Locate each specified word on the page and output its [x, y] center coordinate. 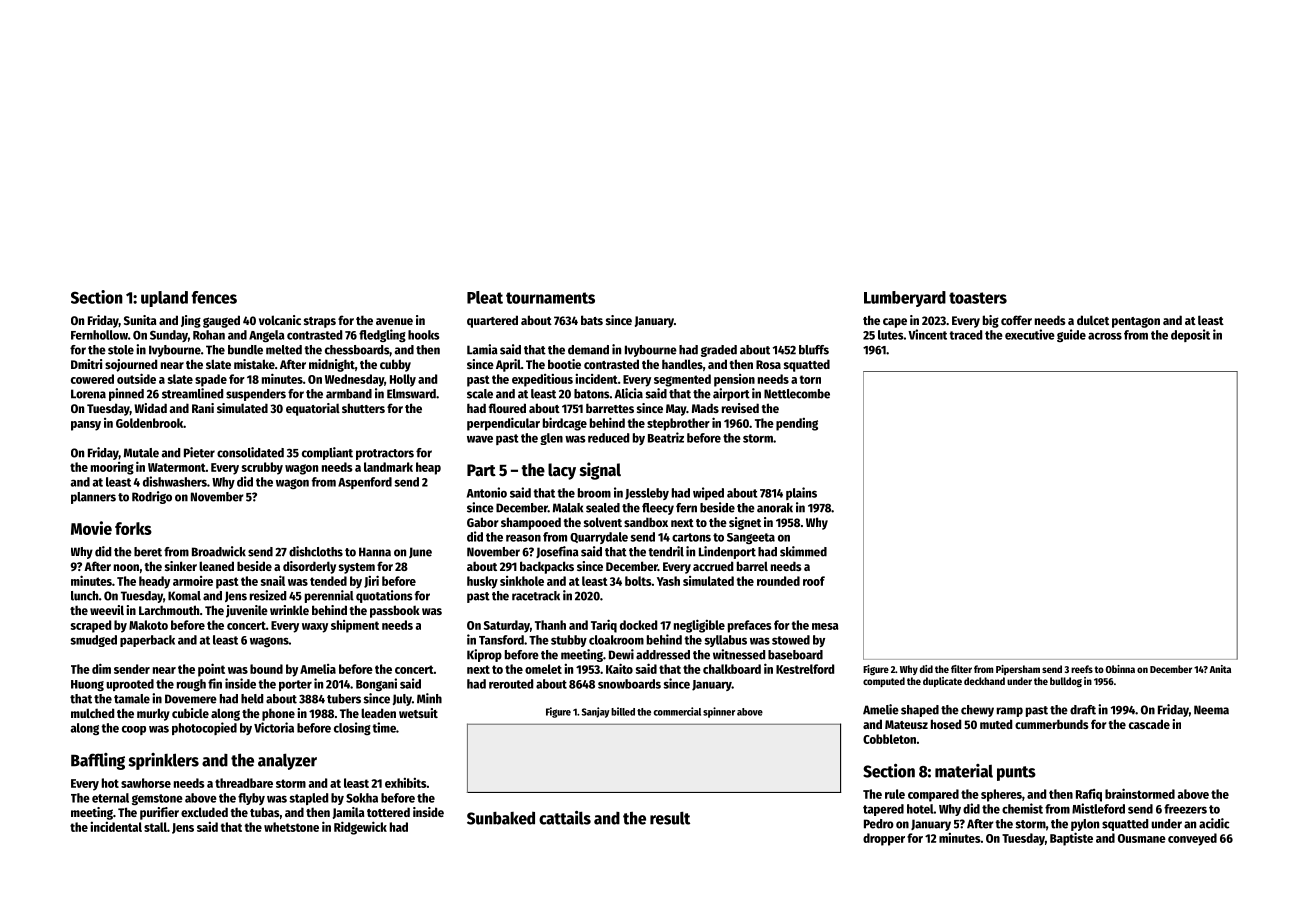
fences [214, 297]
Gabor [483, 522]
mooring [112, 468]
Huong [87, 685]
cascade [1149, 724]
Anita [1220, 669]
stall [155, 827]
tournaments [550, 298]
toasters [978, 298]
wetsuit [418, 713]
